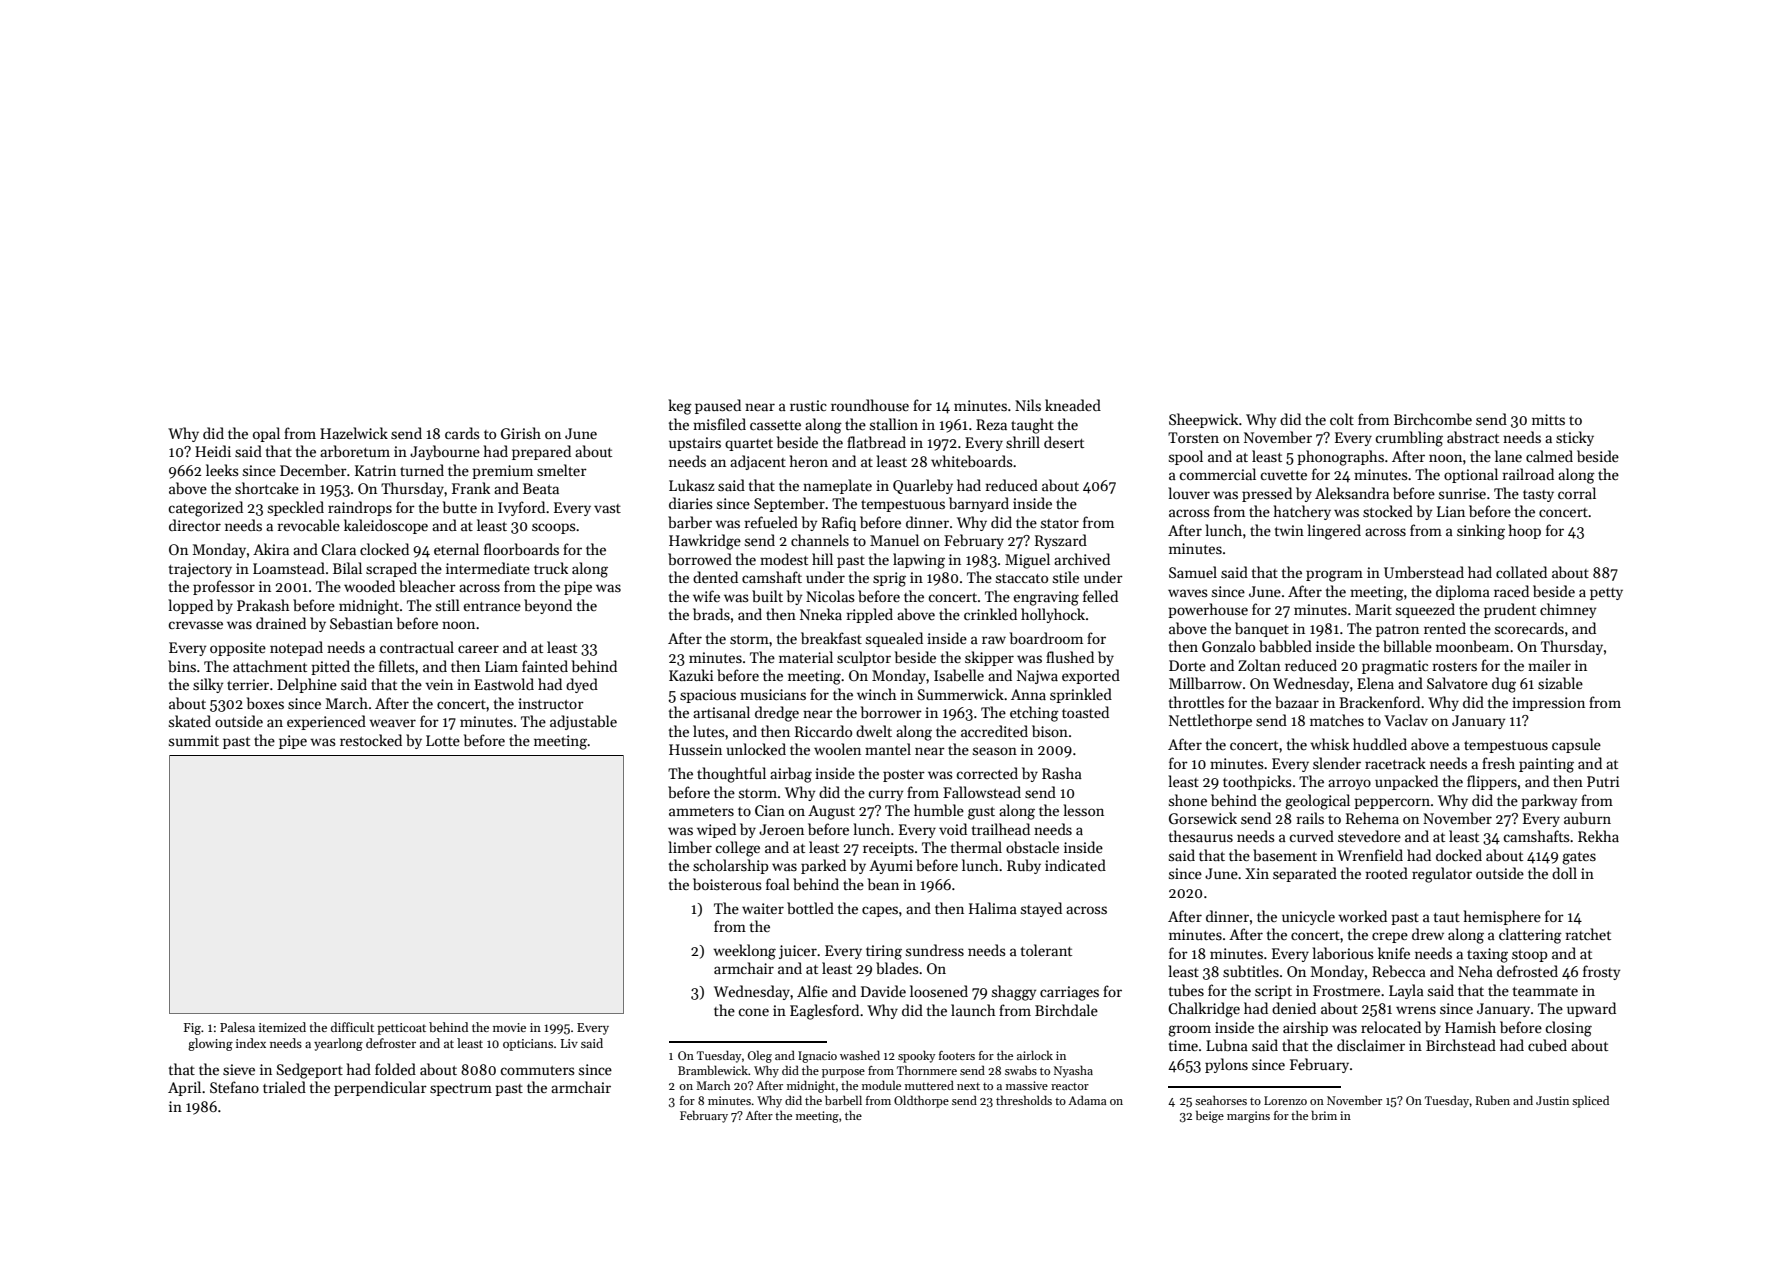  What do you see at coordinates (1564, 873) in the document?
I see `doll` at bounding box center [1564, 873].
